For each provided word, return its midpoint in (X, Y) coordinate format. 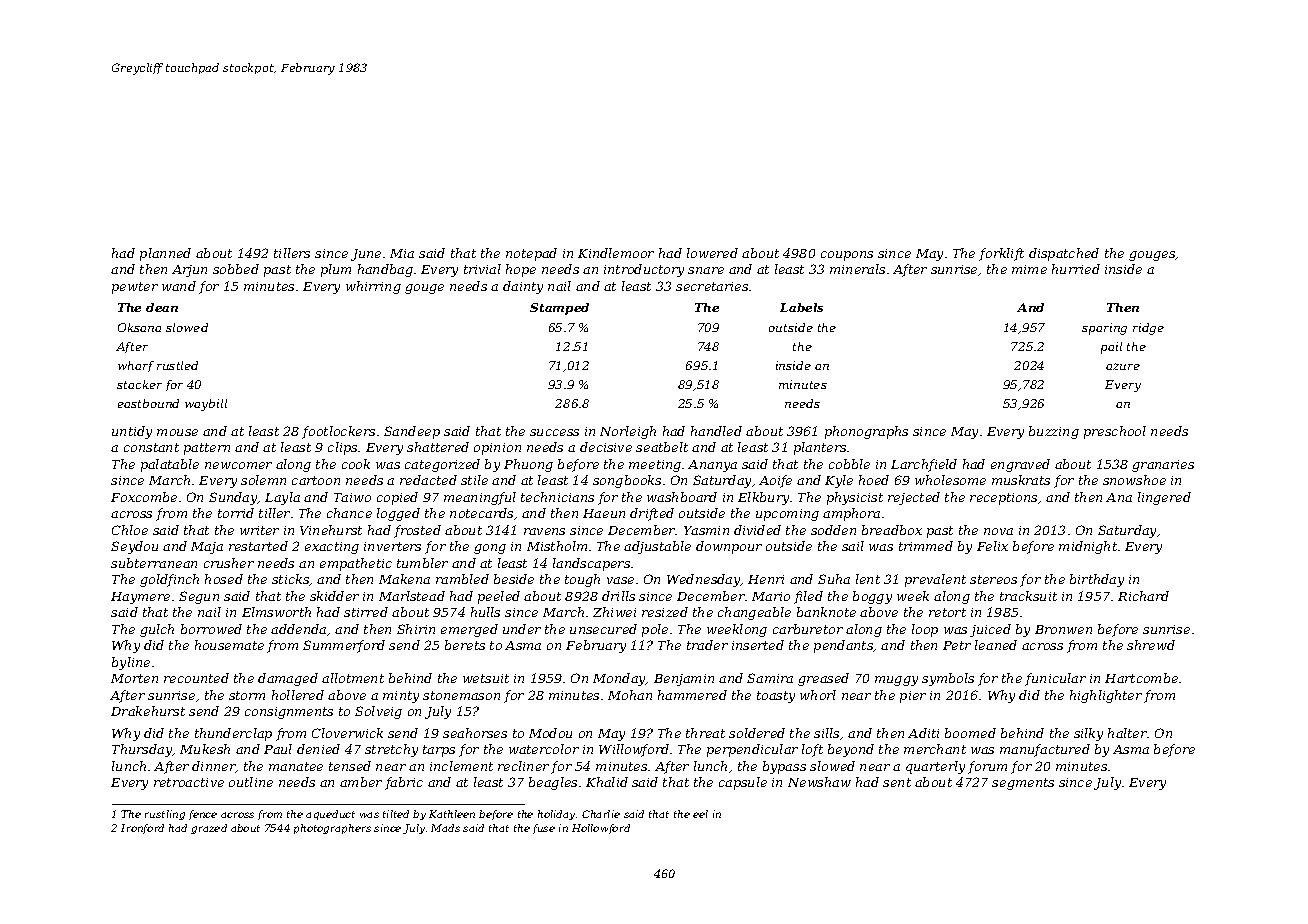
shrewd (1151, 645)
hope (521, 270)
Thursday (142, 750)
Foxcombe (144, 497)
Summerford (344, 646)
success (554, 432)
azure (1123, 366)
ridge (1148, 329)
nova (998, 531)
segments (1023, 784)
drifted (652, 514)
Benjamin (684, 680)
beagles (553, 783)
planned (165, 254)
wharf (136, 366)
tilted (396, 814)
